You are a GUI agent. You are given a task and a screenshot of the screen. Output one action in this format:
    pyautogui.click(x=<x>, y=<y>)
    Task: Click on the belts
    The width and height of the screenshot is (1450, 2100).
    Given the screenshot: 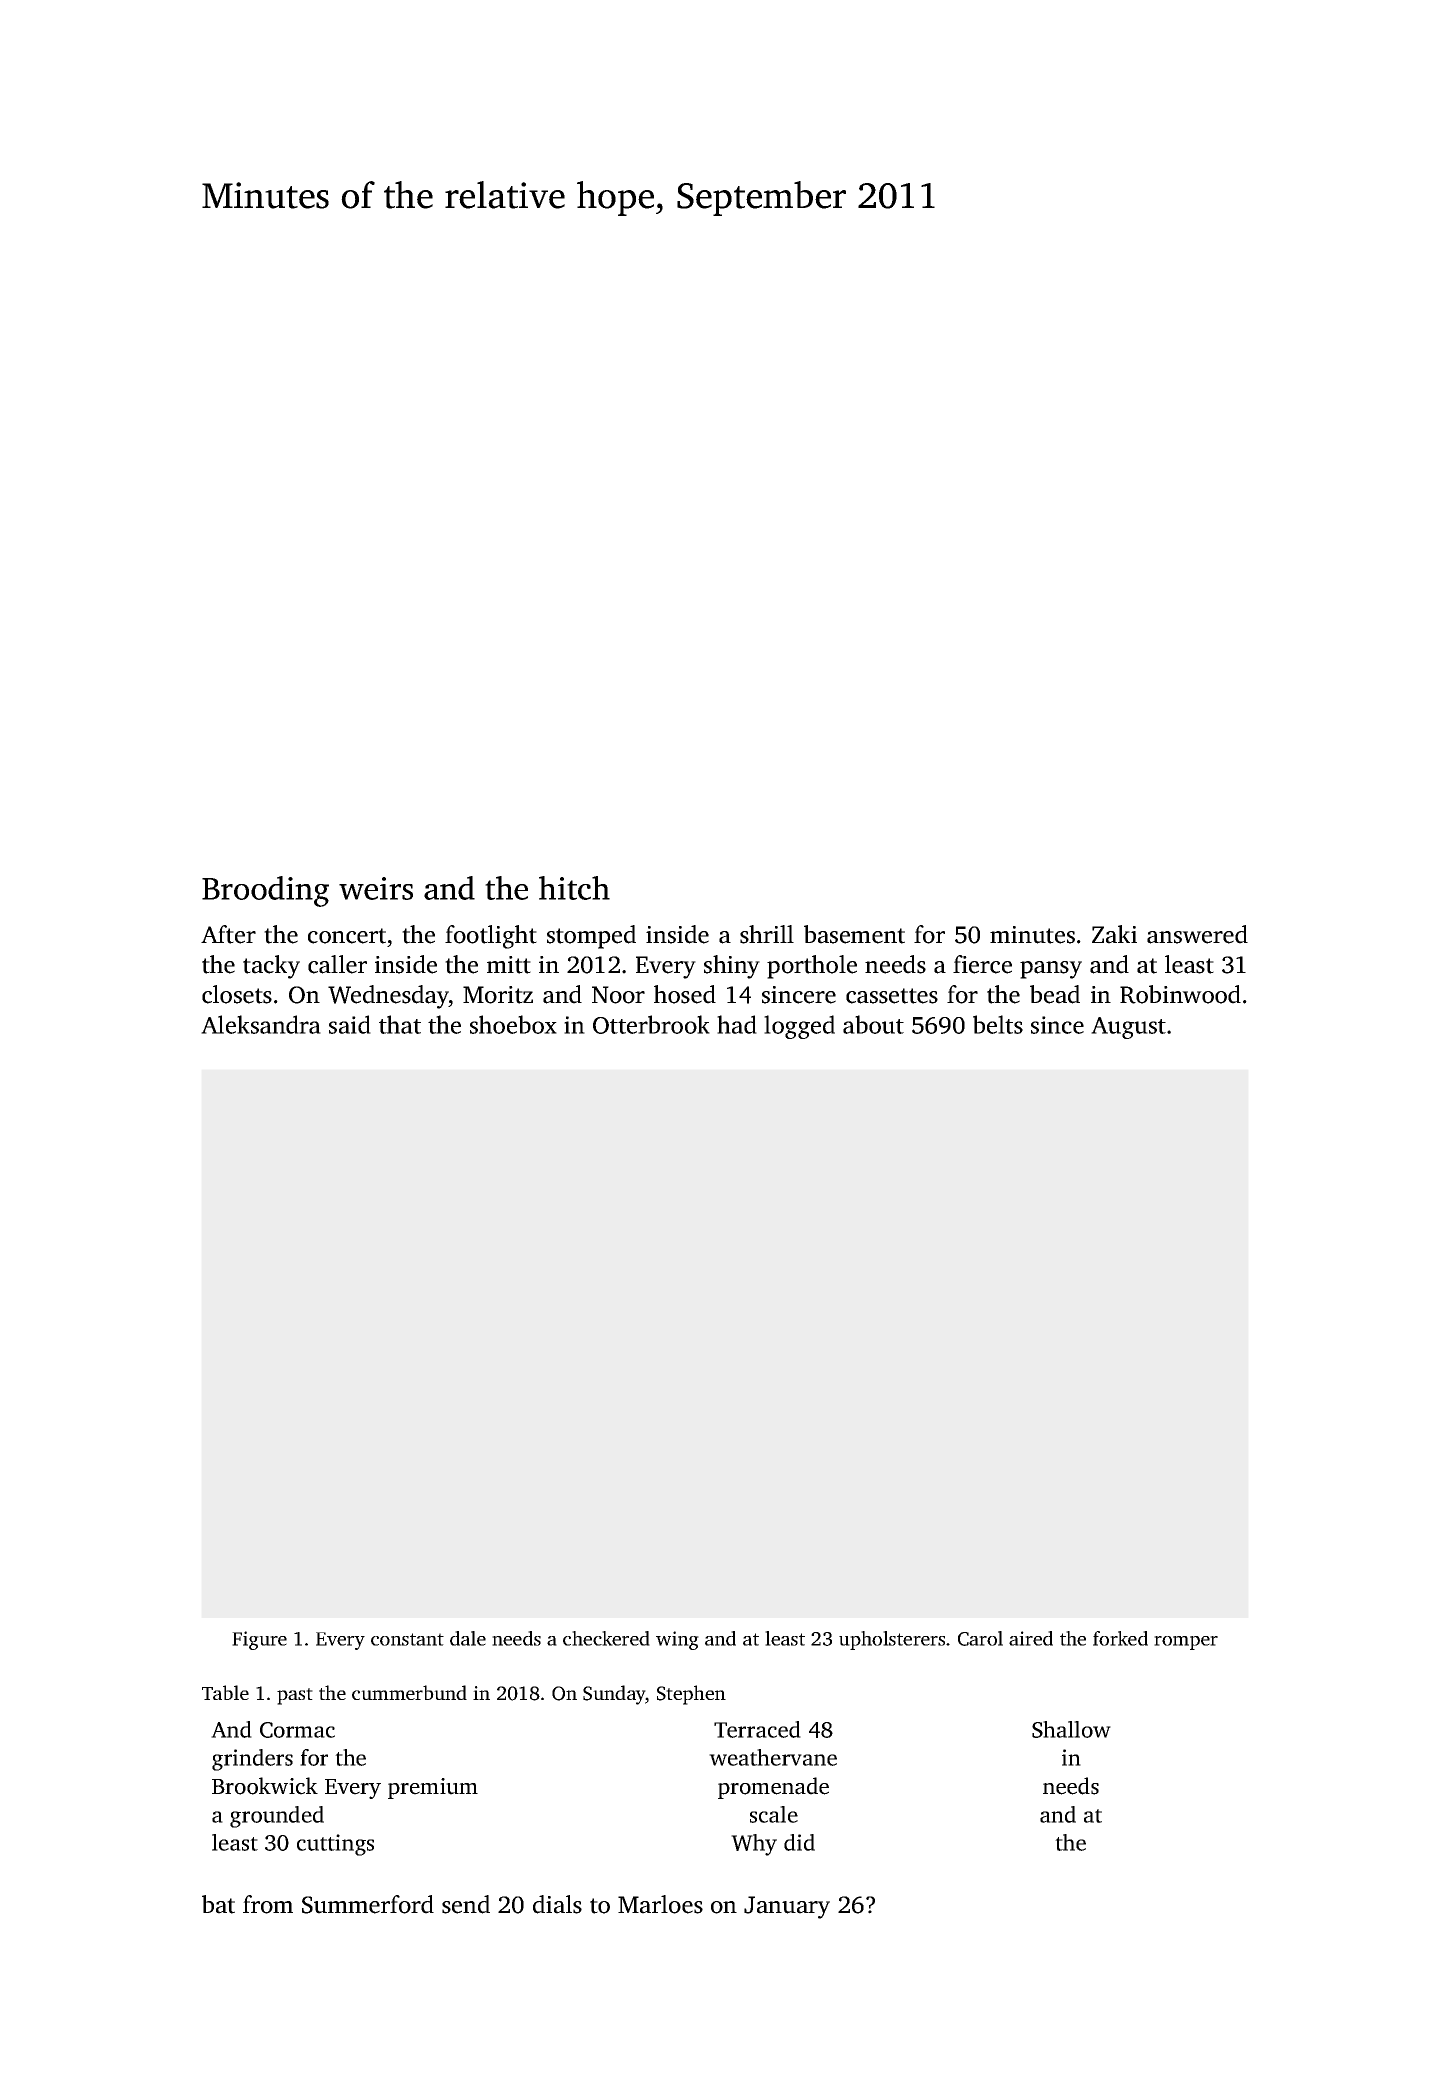 What is the action you would take?
    pyautogui.click(x=998, y=1024)
